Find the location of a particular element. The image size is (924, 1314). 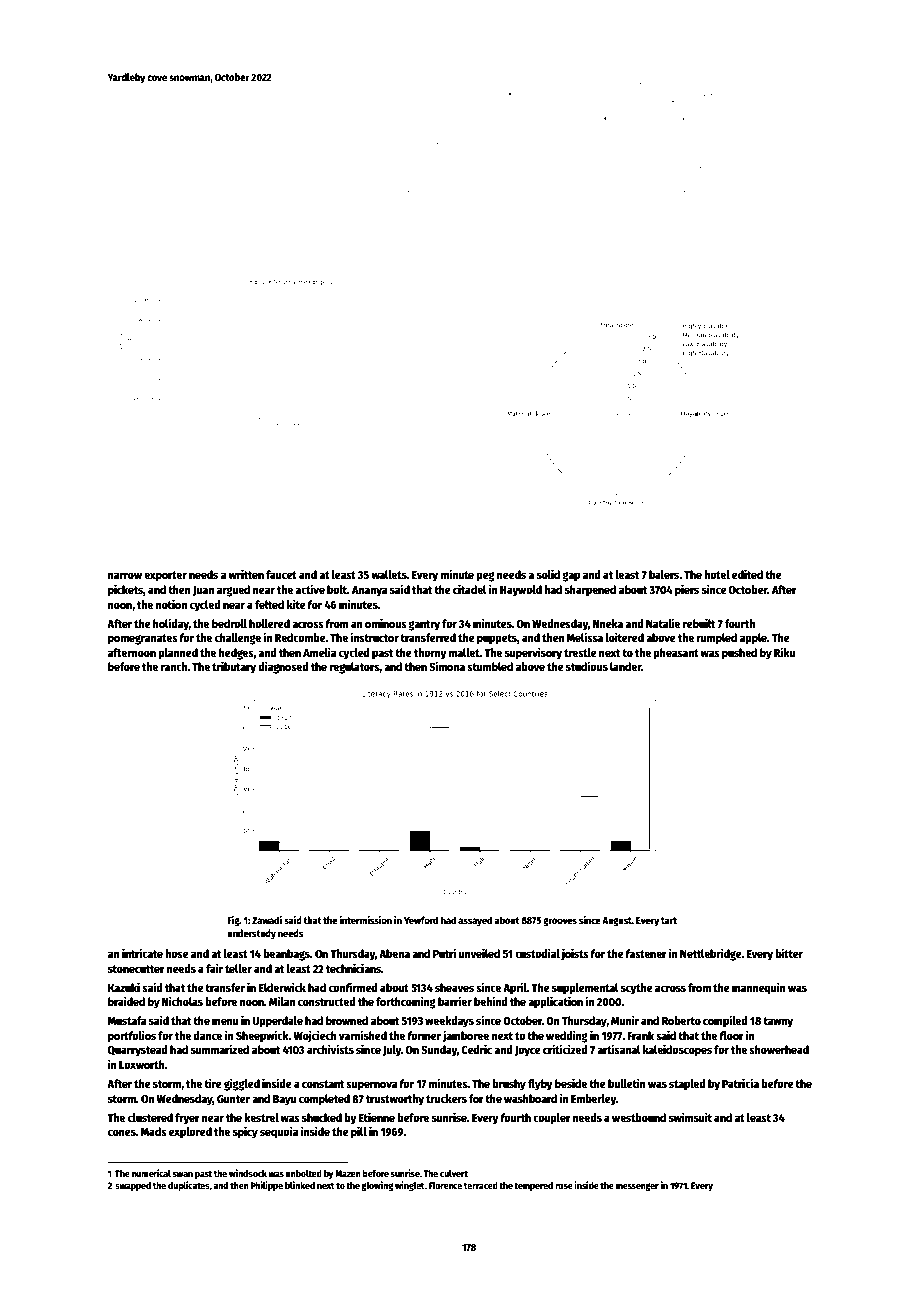

Simona is located at coordinates (447, 666).
